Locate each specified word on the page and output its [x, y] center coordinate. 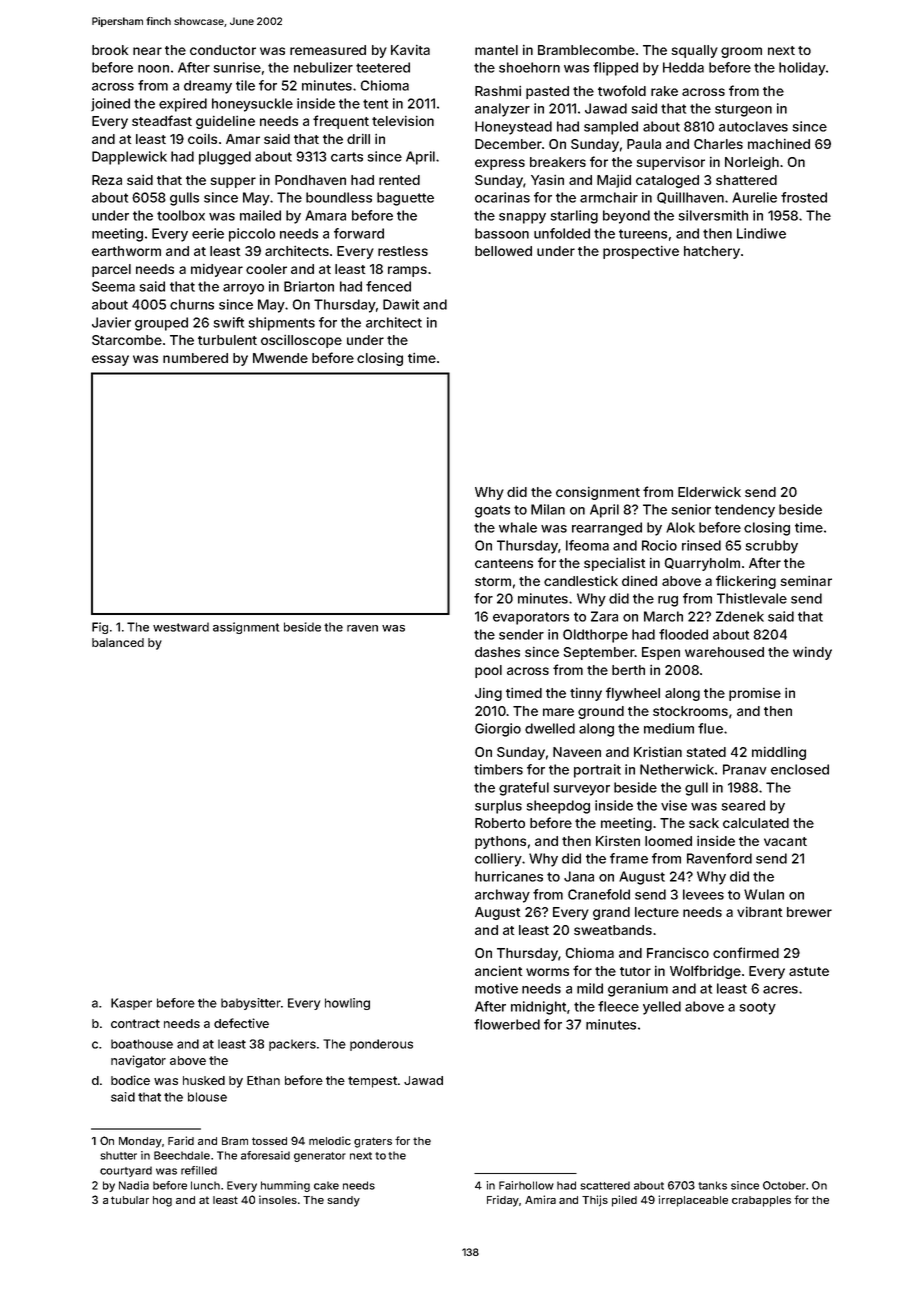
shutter [118, 1155]
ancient [498, 971]
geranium [638, 990]
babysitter [251, 1004]
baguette [405, 199]
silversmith [713, 215]
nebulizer [323, 67]
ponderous [381, 1045]
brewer [809, 912]
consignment [598, 493]
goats [492, 511]
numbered [195, 358]
